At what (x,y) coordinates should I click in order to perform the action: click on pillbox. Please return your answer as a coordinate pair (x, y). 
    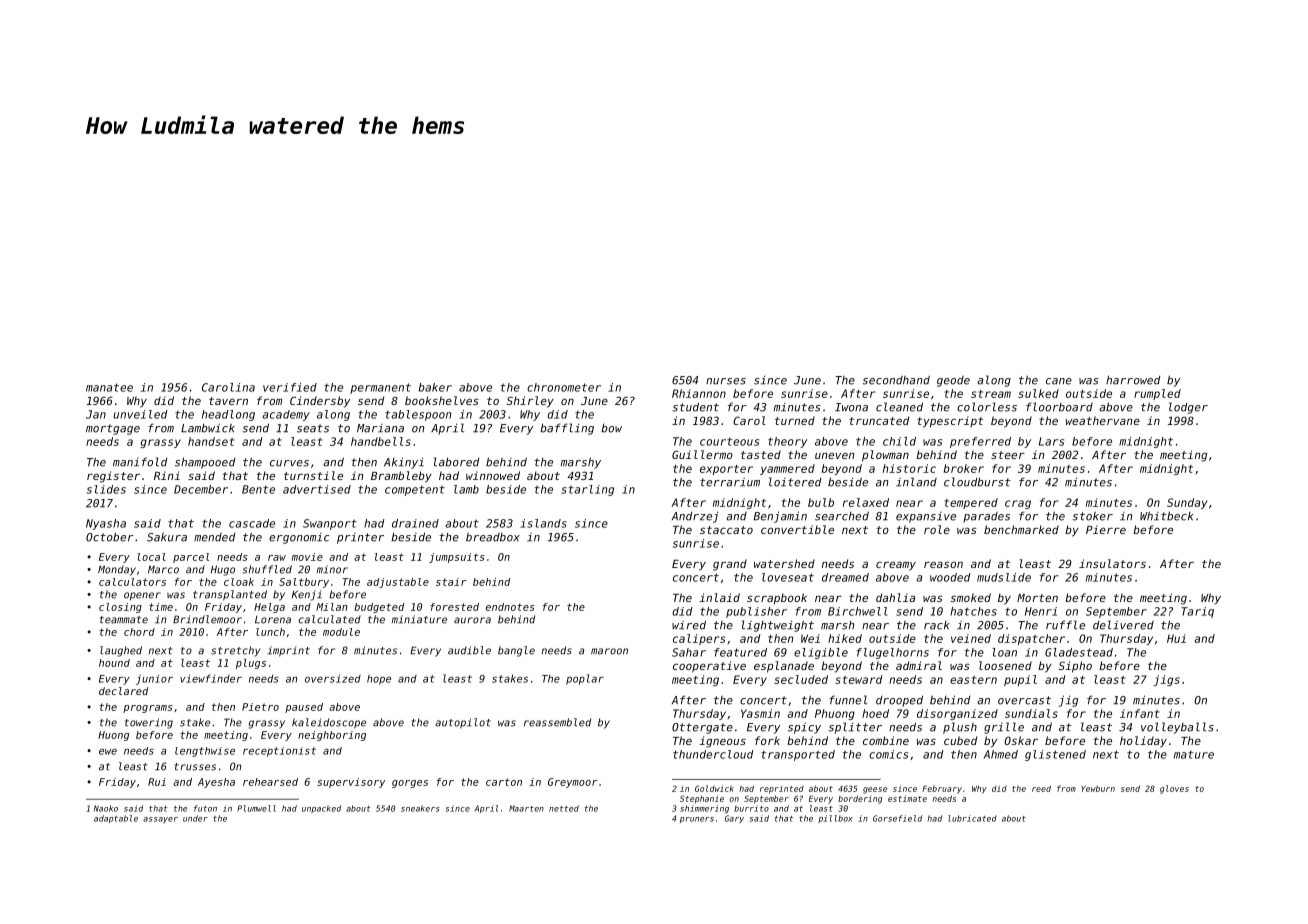
    Looking at the image, I should click on (835, 819).
